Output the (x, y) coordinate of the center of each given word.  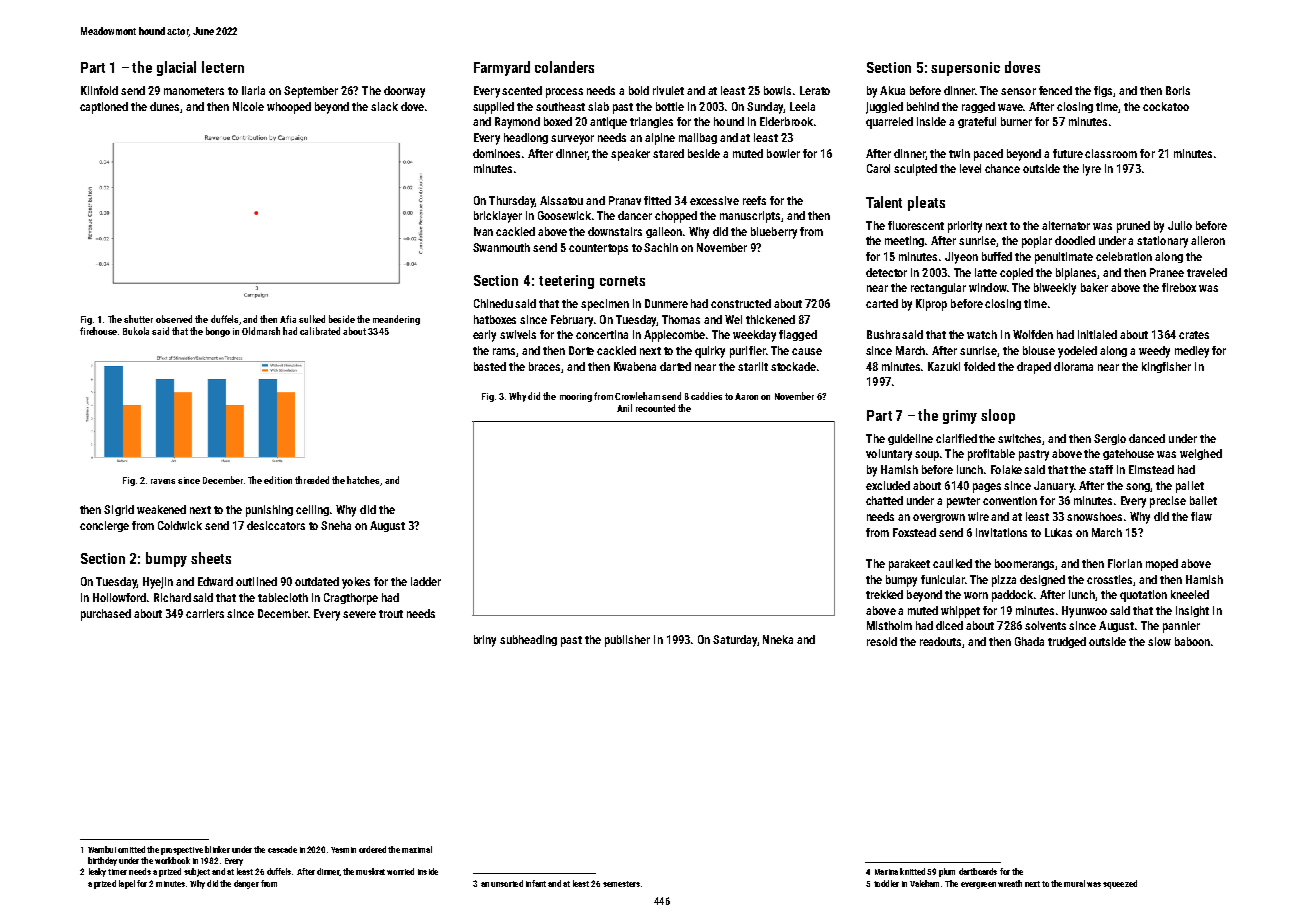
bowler (783, 153)
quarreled (889, 123)
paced (988, 155)
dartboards (978, 871)
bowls (777, 90)
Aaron (746, 396)
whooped (289, 108)
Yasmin (343, 850)
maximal (417, 849)
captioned (104, 108)
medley (1192, 352)
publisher (627, 641)
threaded (312, 480)
